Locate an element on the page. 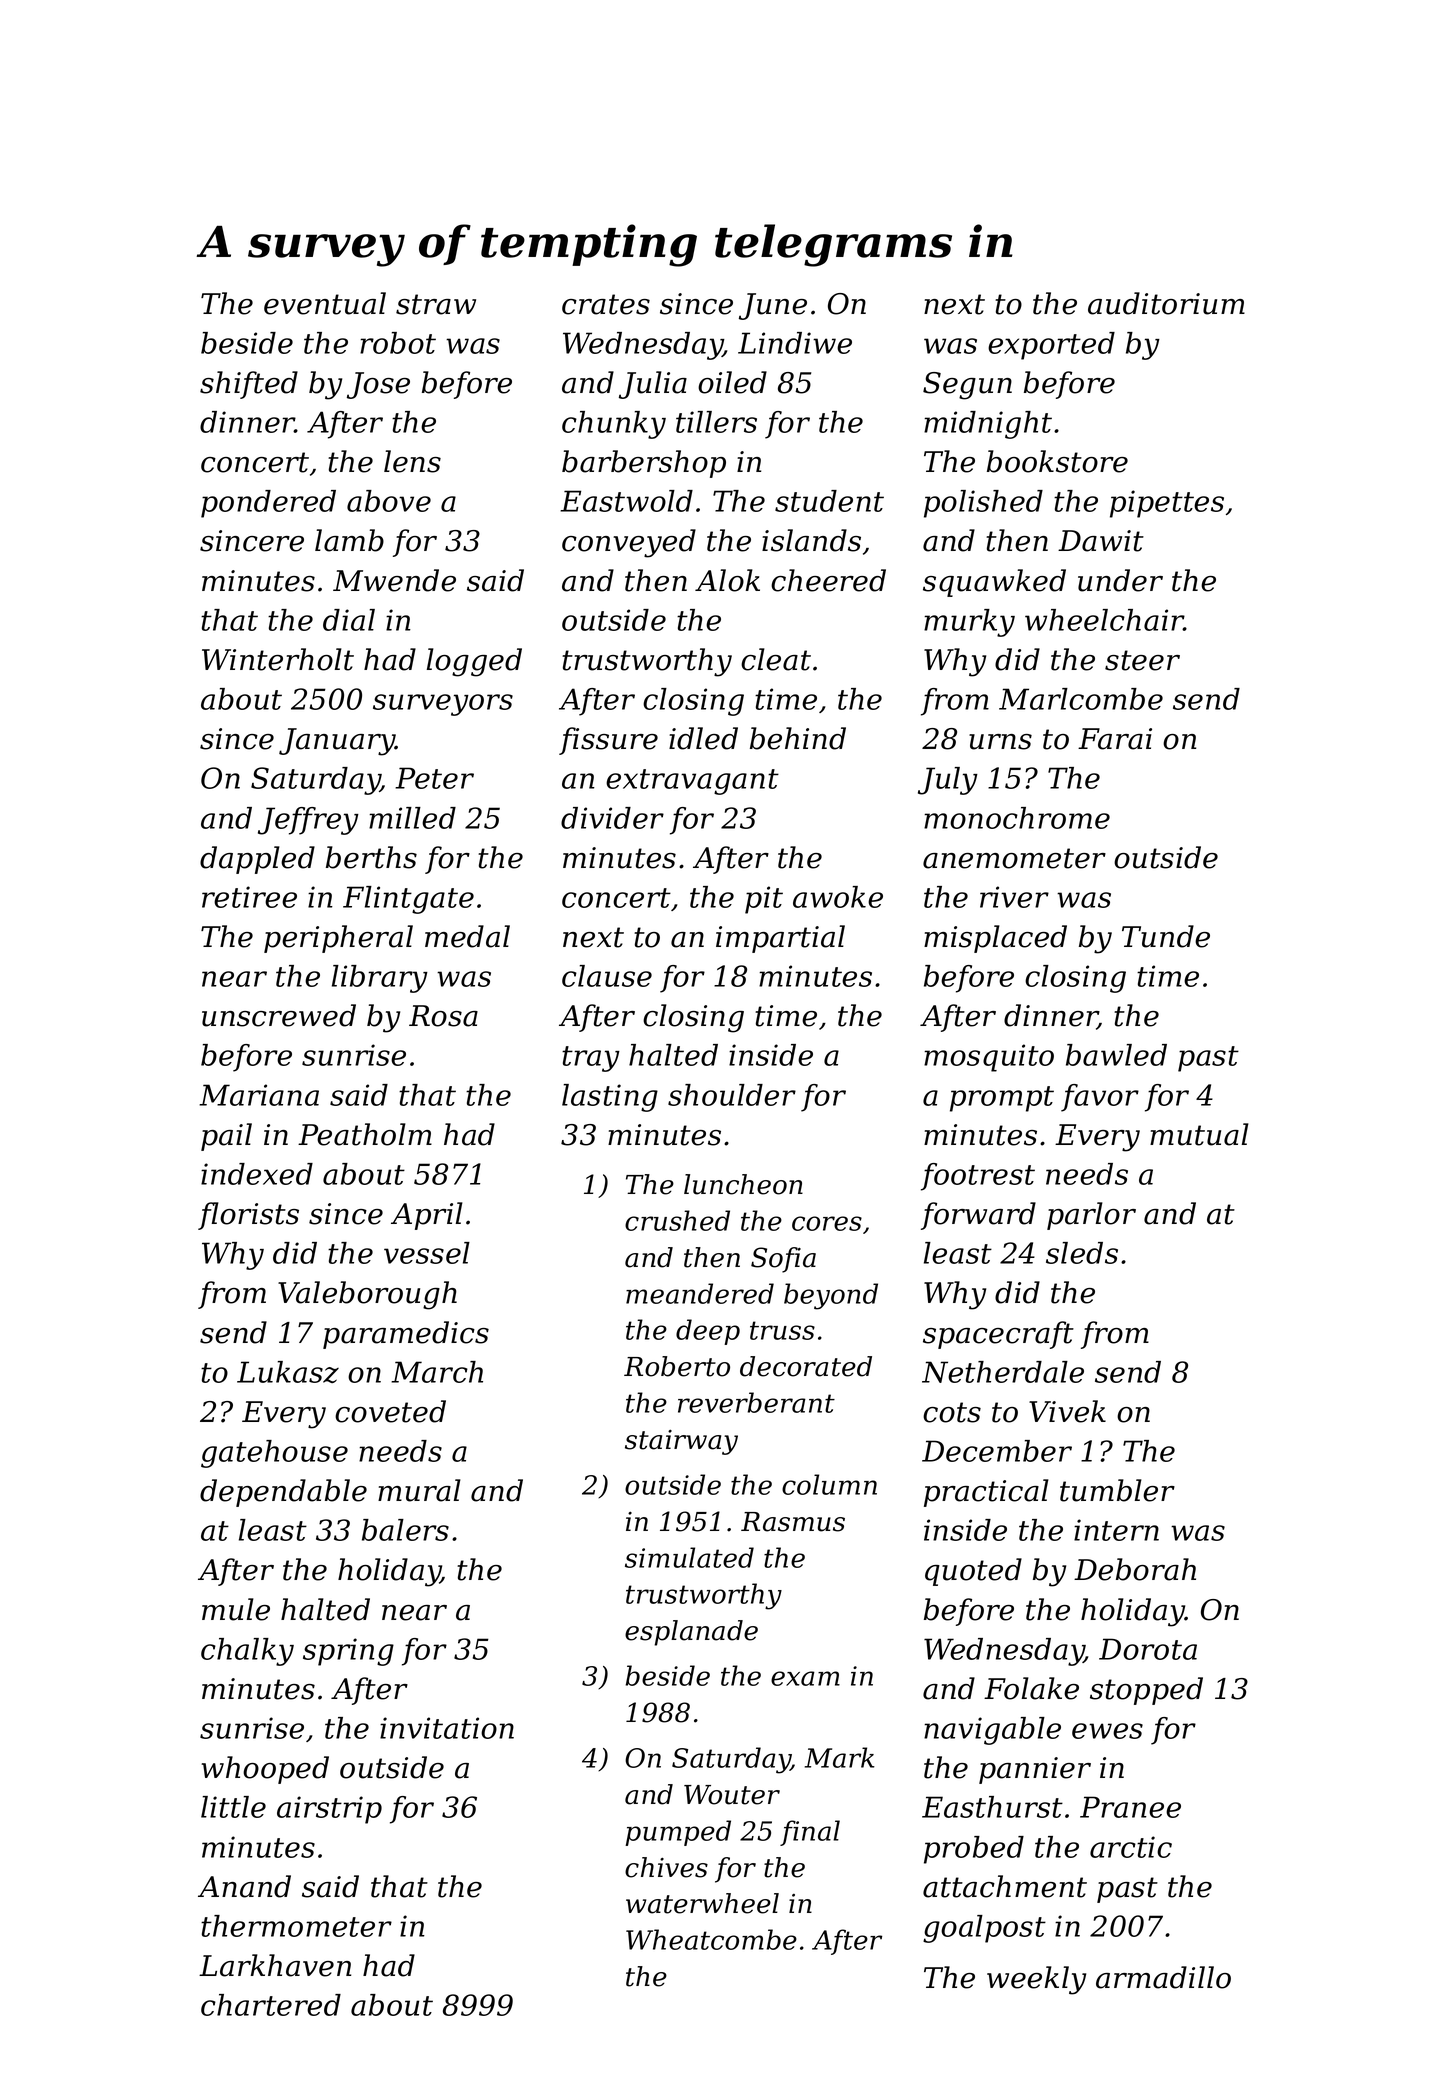 The height and width of the document is (2100, 1450). Lukasz is located at coordinates (288, 1372).
